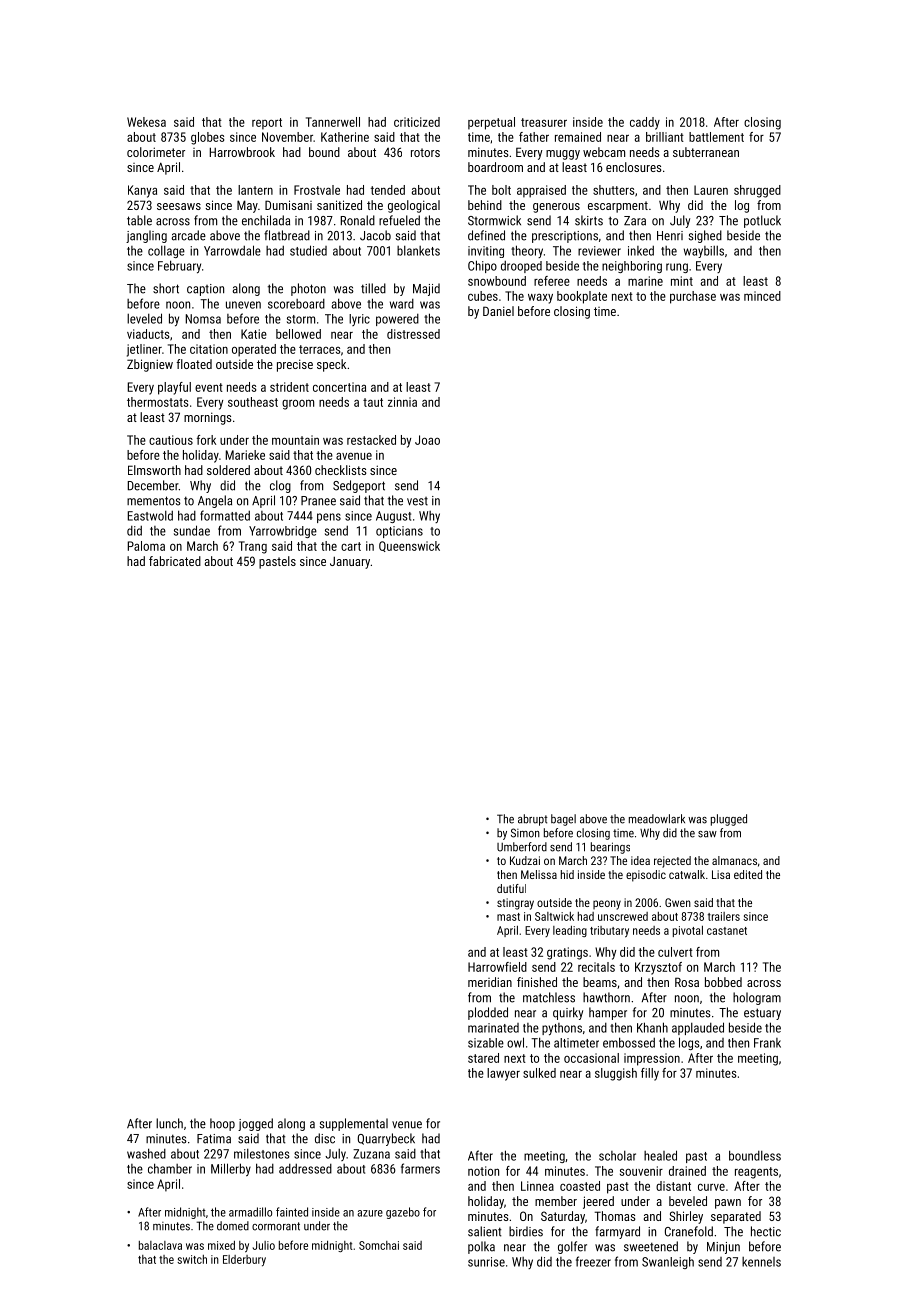  Describe the element at coordinates (426, 289) in the screenshot. I see `Majid` at that location.
